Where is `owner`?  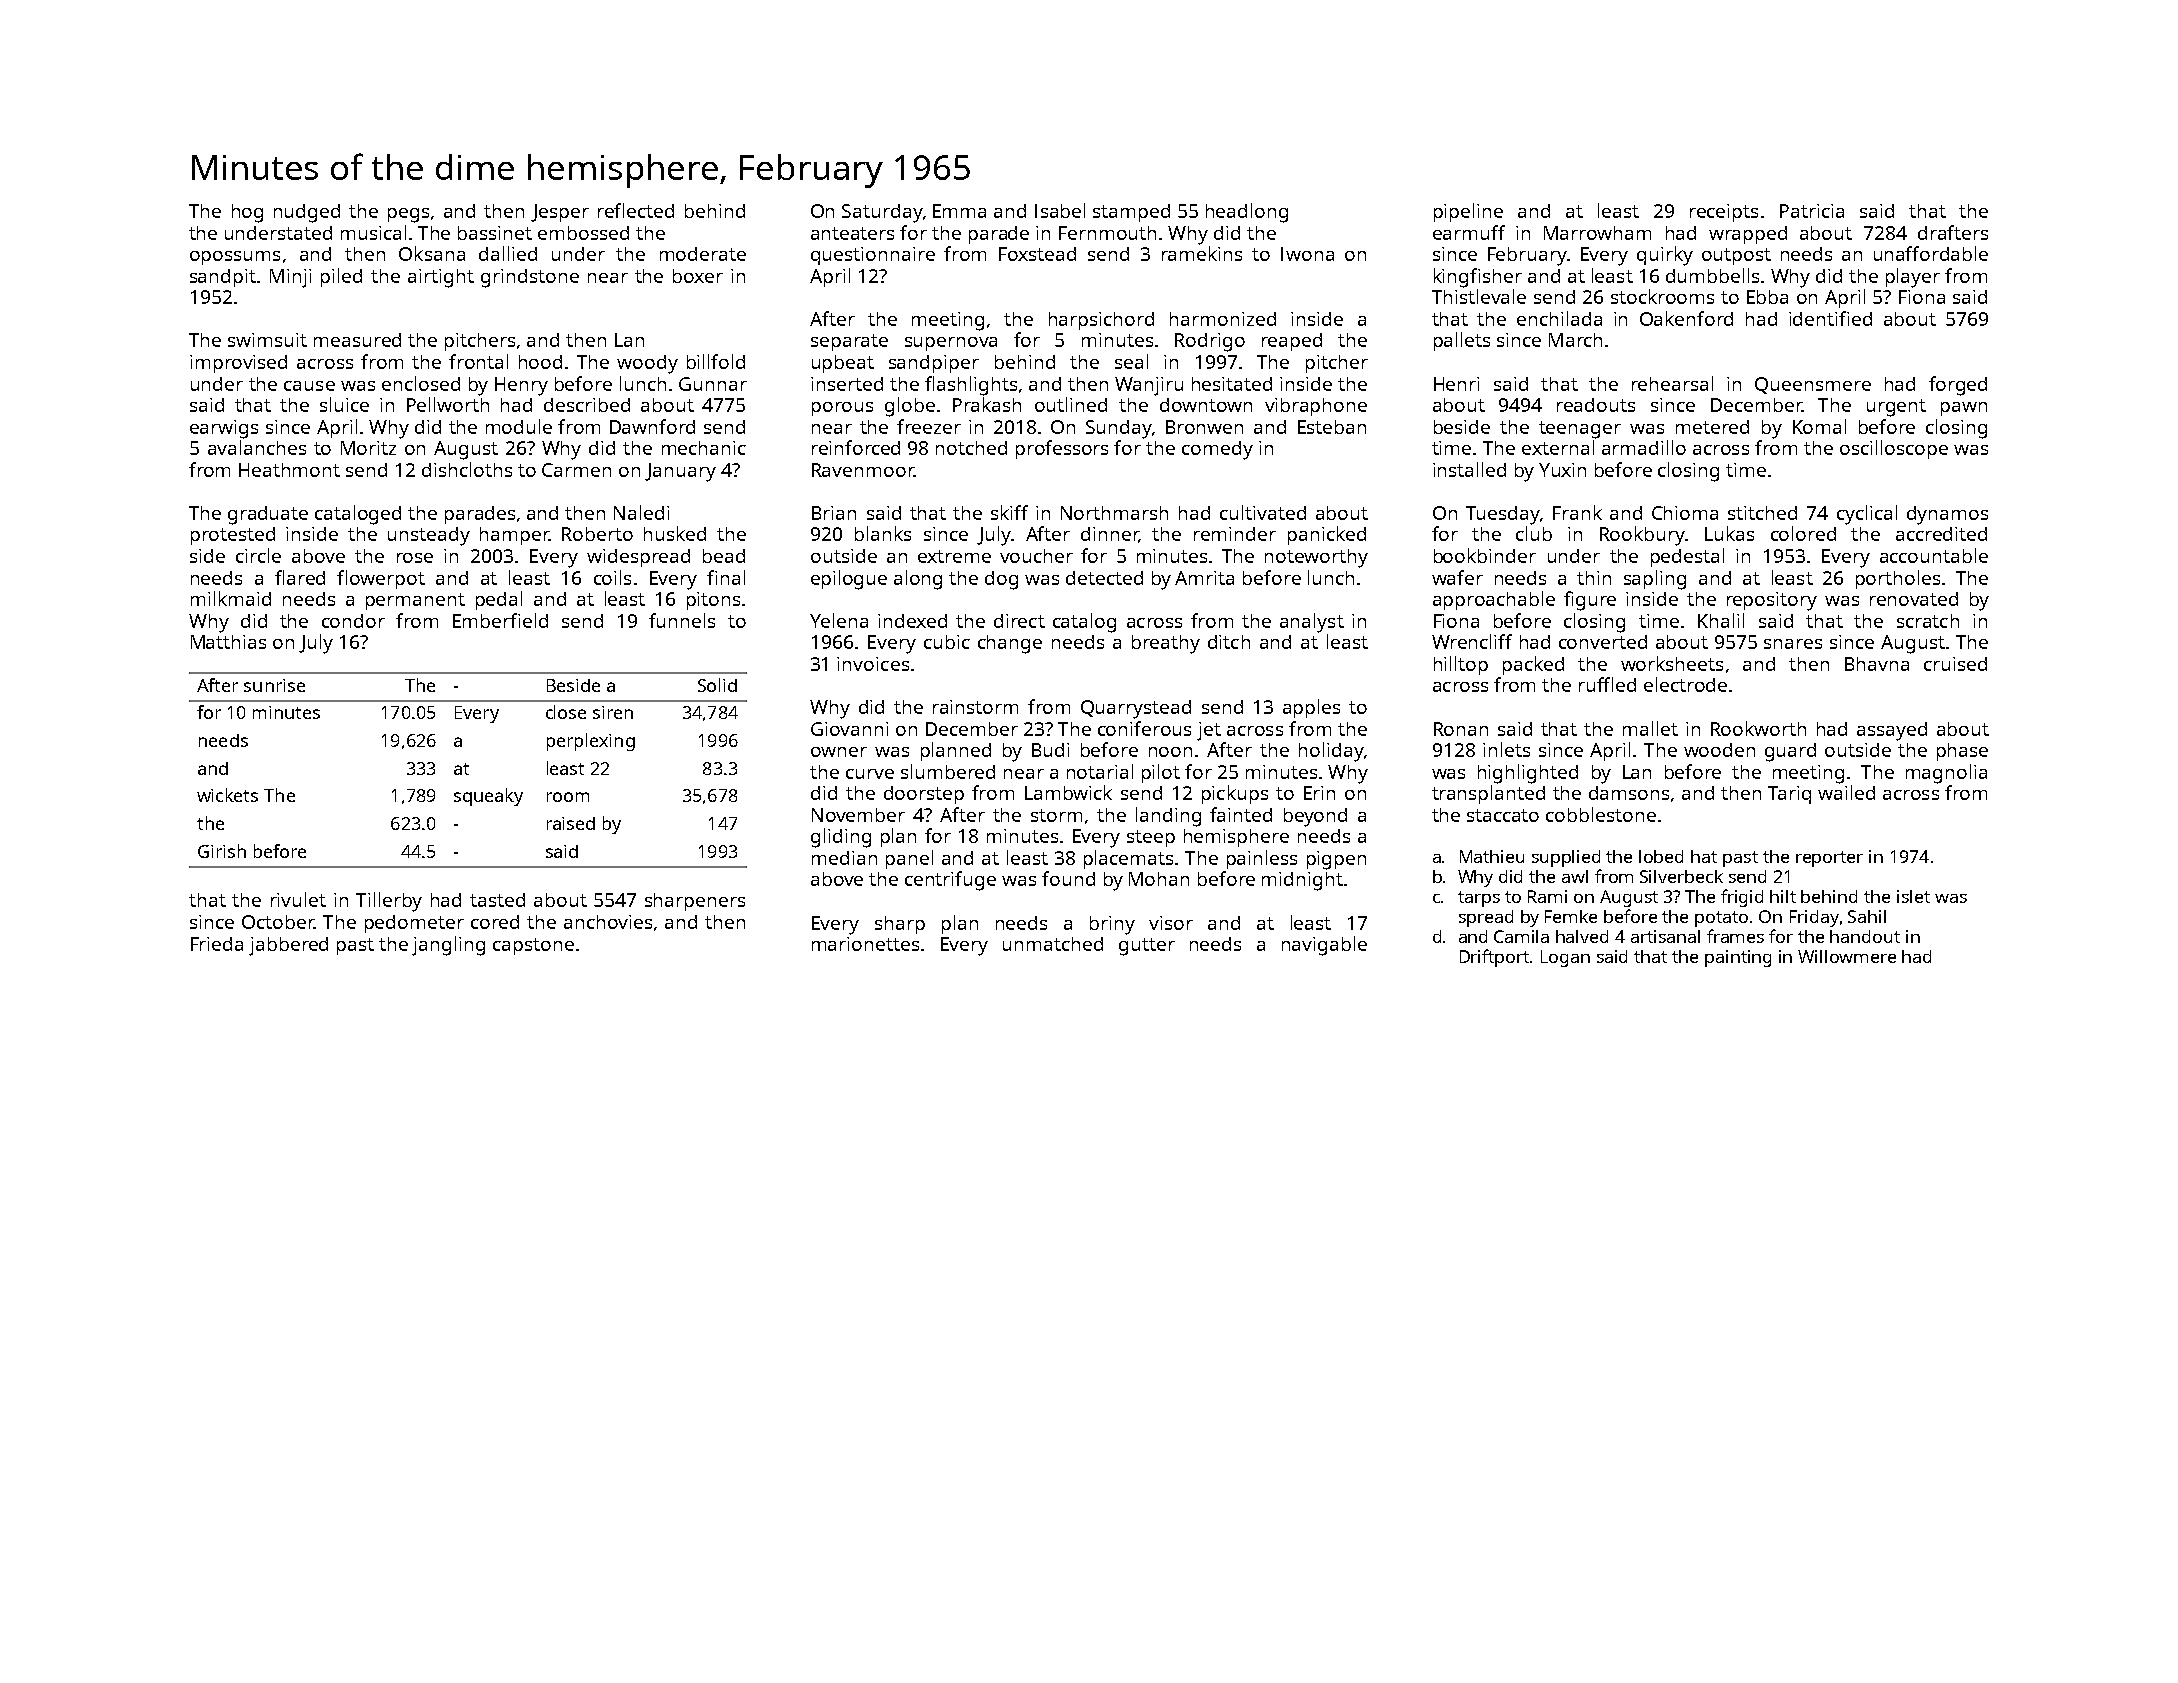
owner is located at coordinates (839, 752).
